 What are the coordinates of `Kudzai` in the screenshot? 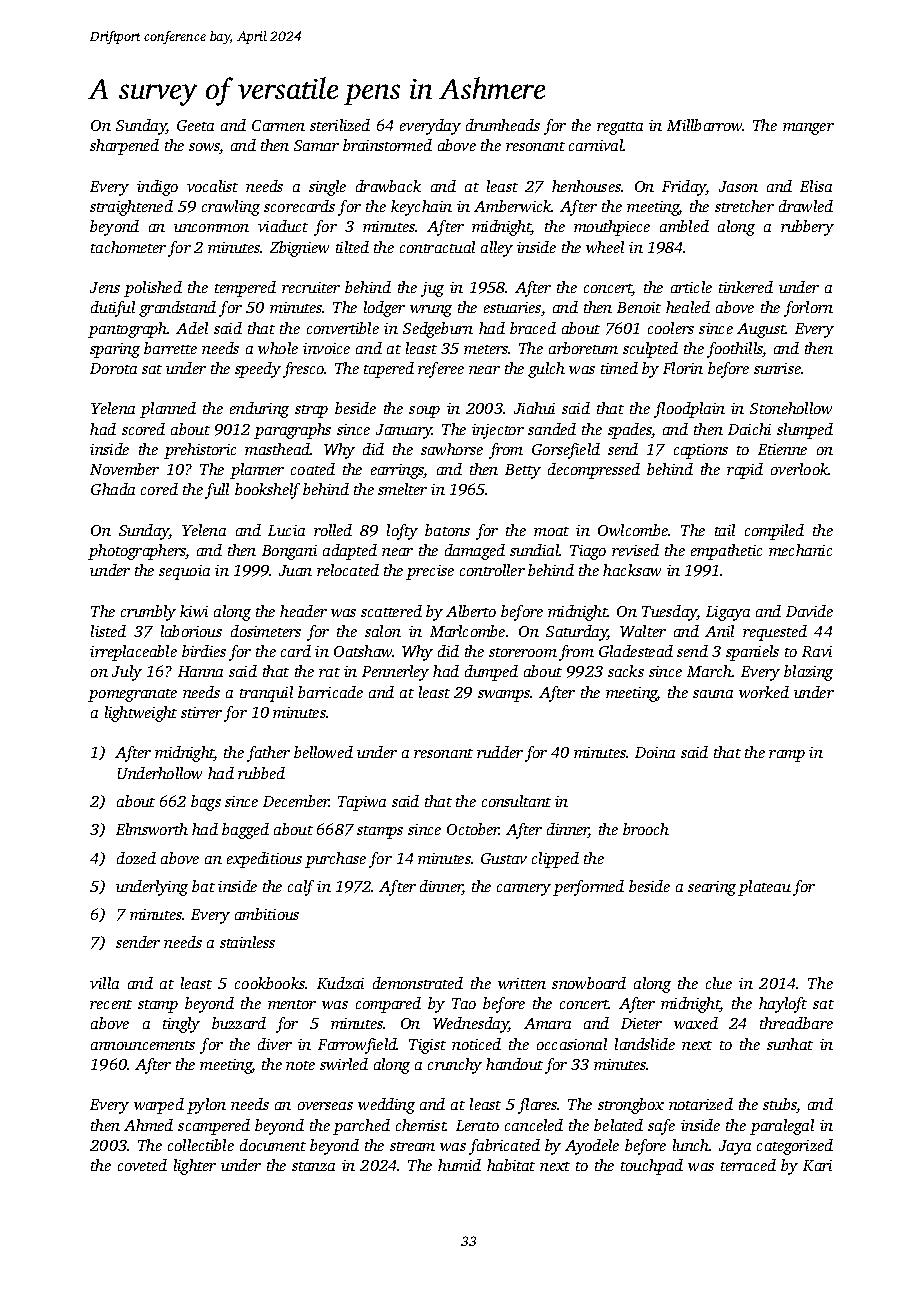 It's located at (340, 983).
